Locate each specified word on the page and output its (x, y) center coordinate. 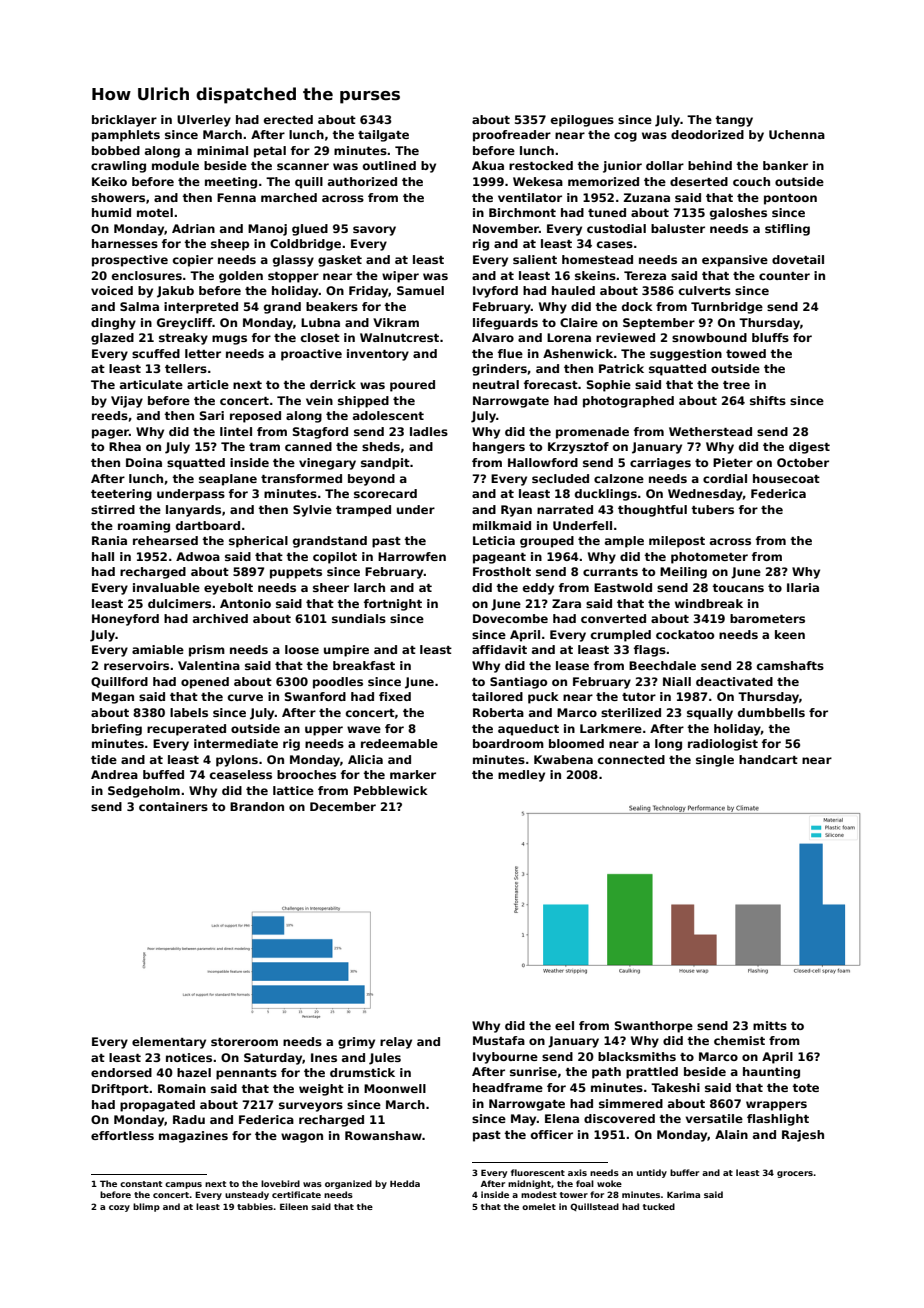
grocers (795, 1174)
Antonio (245, 603)
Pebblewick (391, 790)
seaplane (228, 480)
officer (552, 1134)
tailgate (383, 136)
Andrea (114, 774)
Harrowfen (412, 556)
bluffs (770, 337)
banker (785, 165)
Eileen (294, 1206)
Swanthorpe (654, 1027)
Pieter (733, 462)
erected (288, 119)
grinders (499, 370)
